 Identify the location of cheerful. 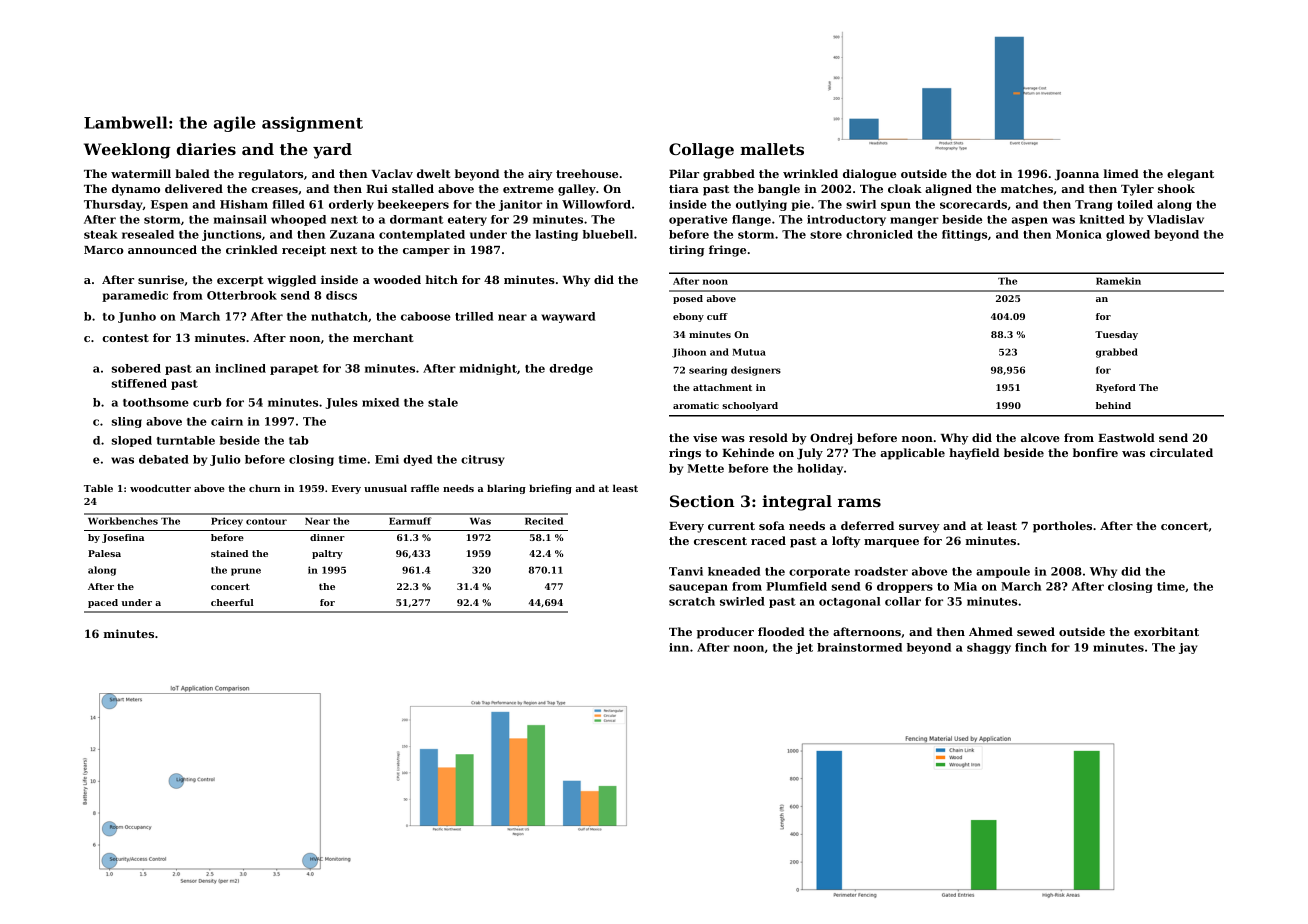
(232, 602).
